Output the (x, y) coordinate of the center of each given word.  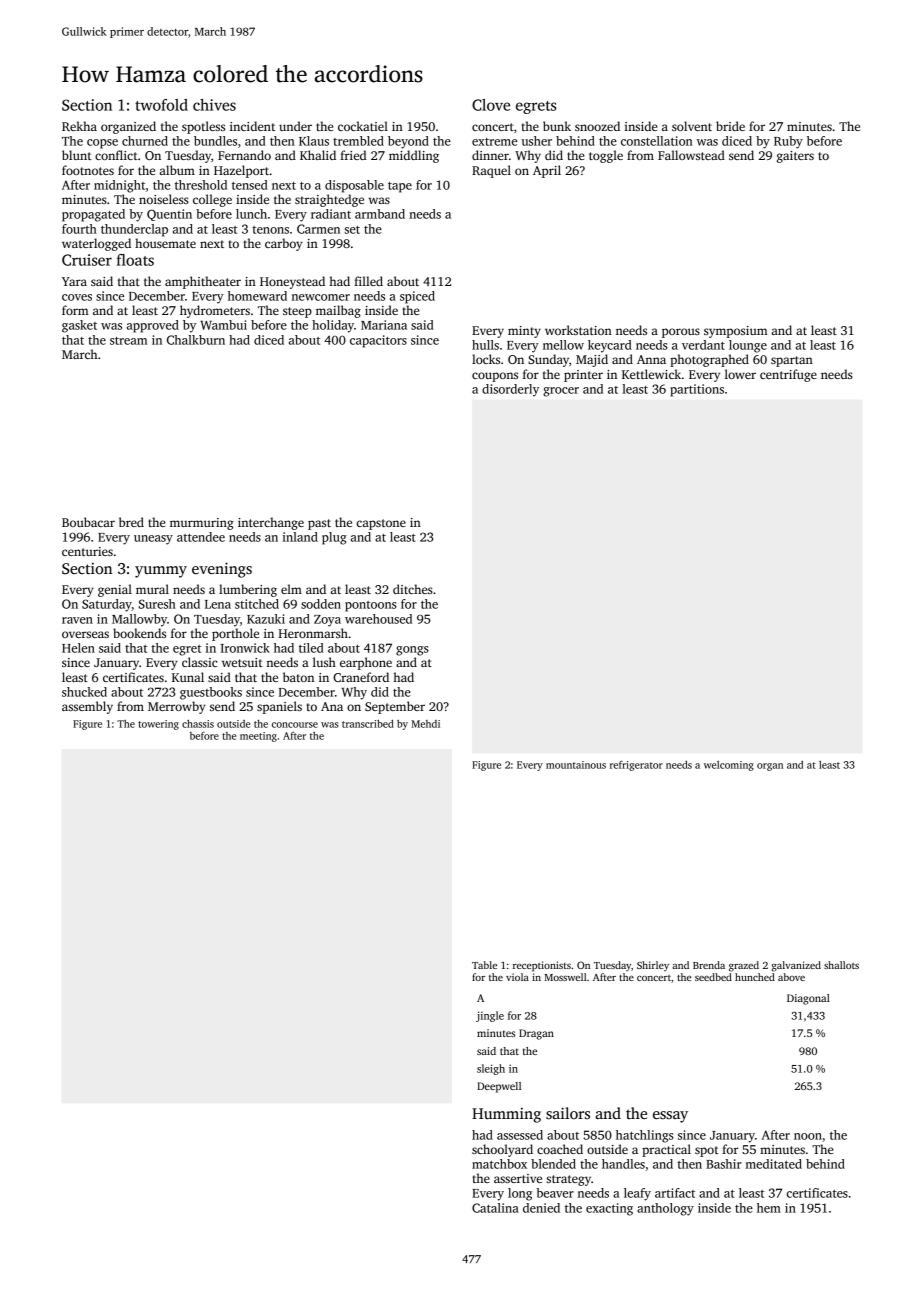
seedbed (713, 977)
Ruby (788, 142)
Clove (491, 105)
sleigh (491, 1069)
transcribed (368, 724)
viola (517, 977)
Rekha (79, 126)
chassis (198, 724)
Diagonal (808, 999)
